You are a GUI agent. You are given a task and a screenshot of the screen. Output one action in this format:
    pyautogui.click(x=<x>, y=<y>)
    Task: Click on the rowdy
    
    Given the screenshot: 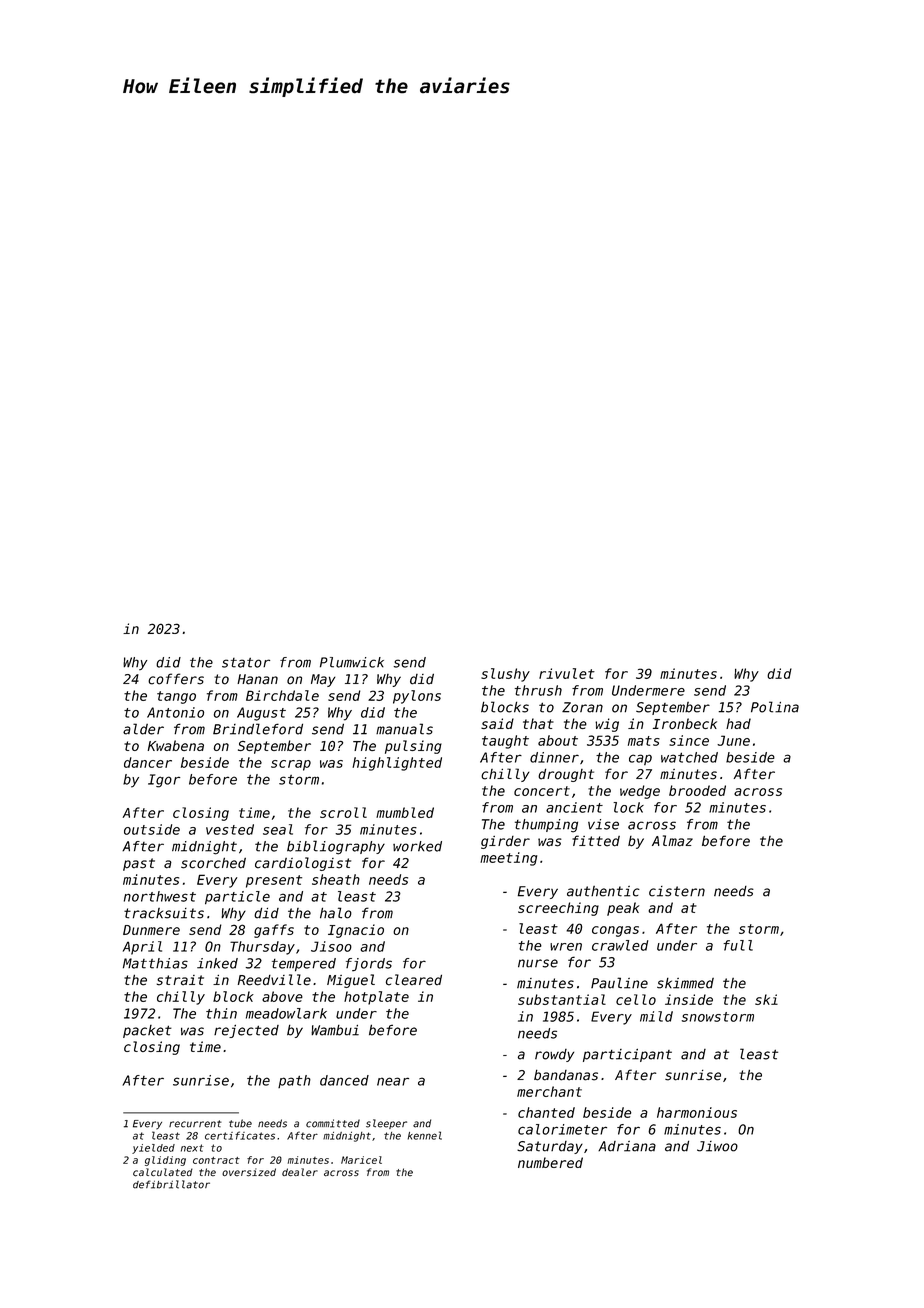 What is the action you would take?
    pyautogui.click(x=554, y=1055)
